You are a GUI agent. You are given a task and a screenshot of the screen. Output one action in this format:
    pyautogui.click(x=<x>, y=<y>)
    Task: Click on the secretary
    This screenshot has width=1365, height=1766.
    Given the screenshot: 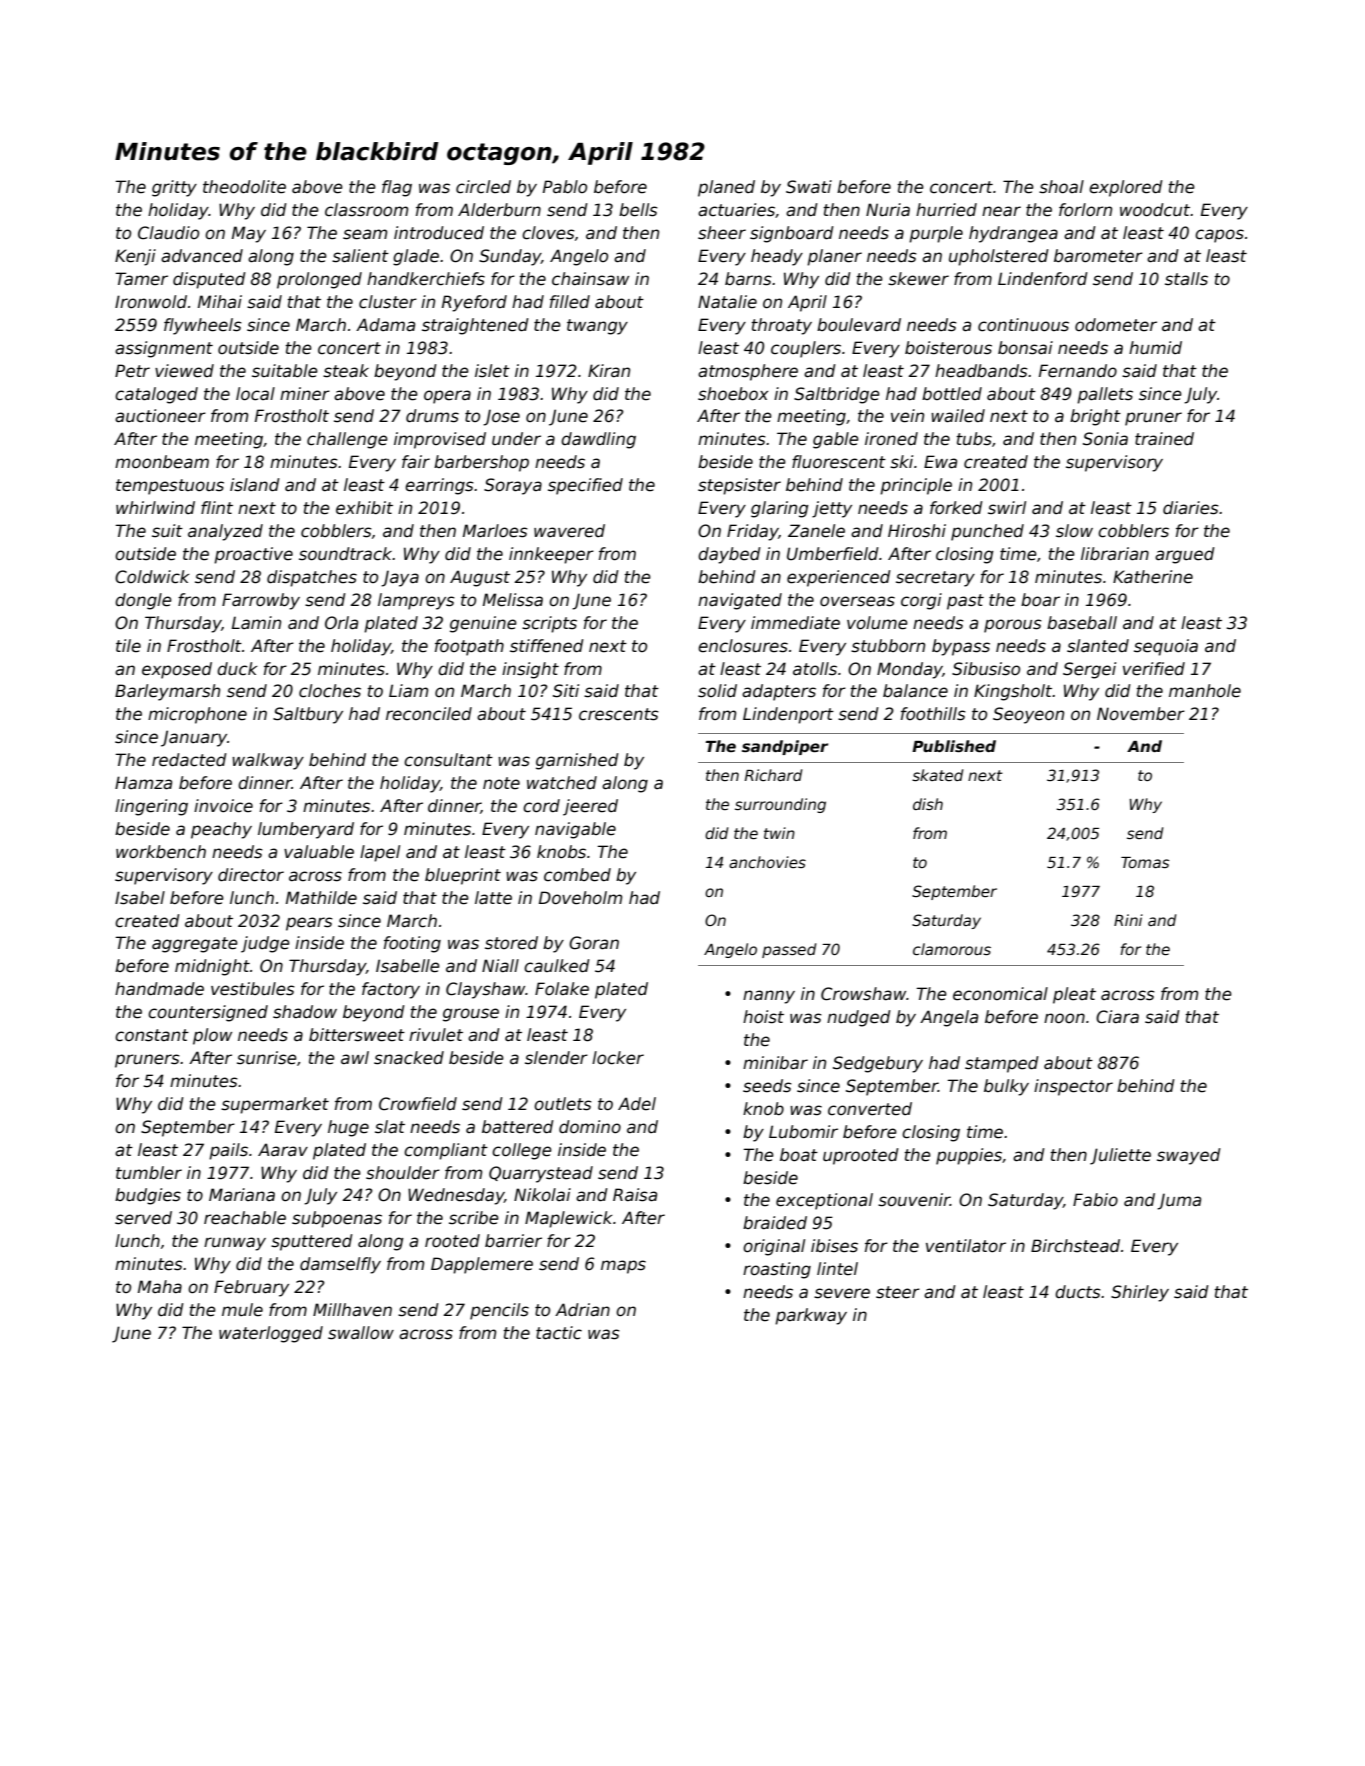 What is the action you would take?
    pyautogui.click(x=935, y=579)
